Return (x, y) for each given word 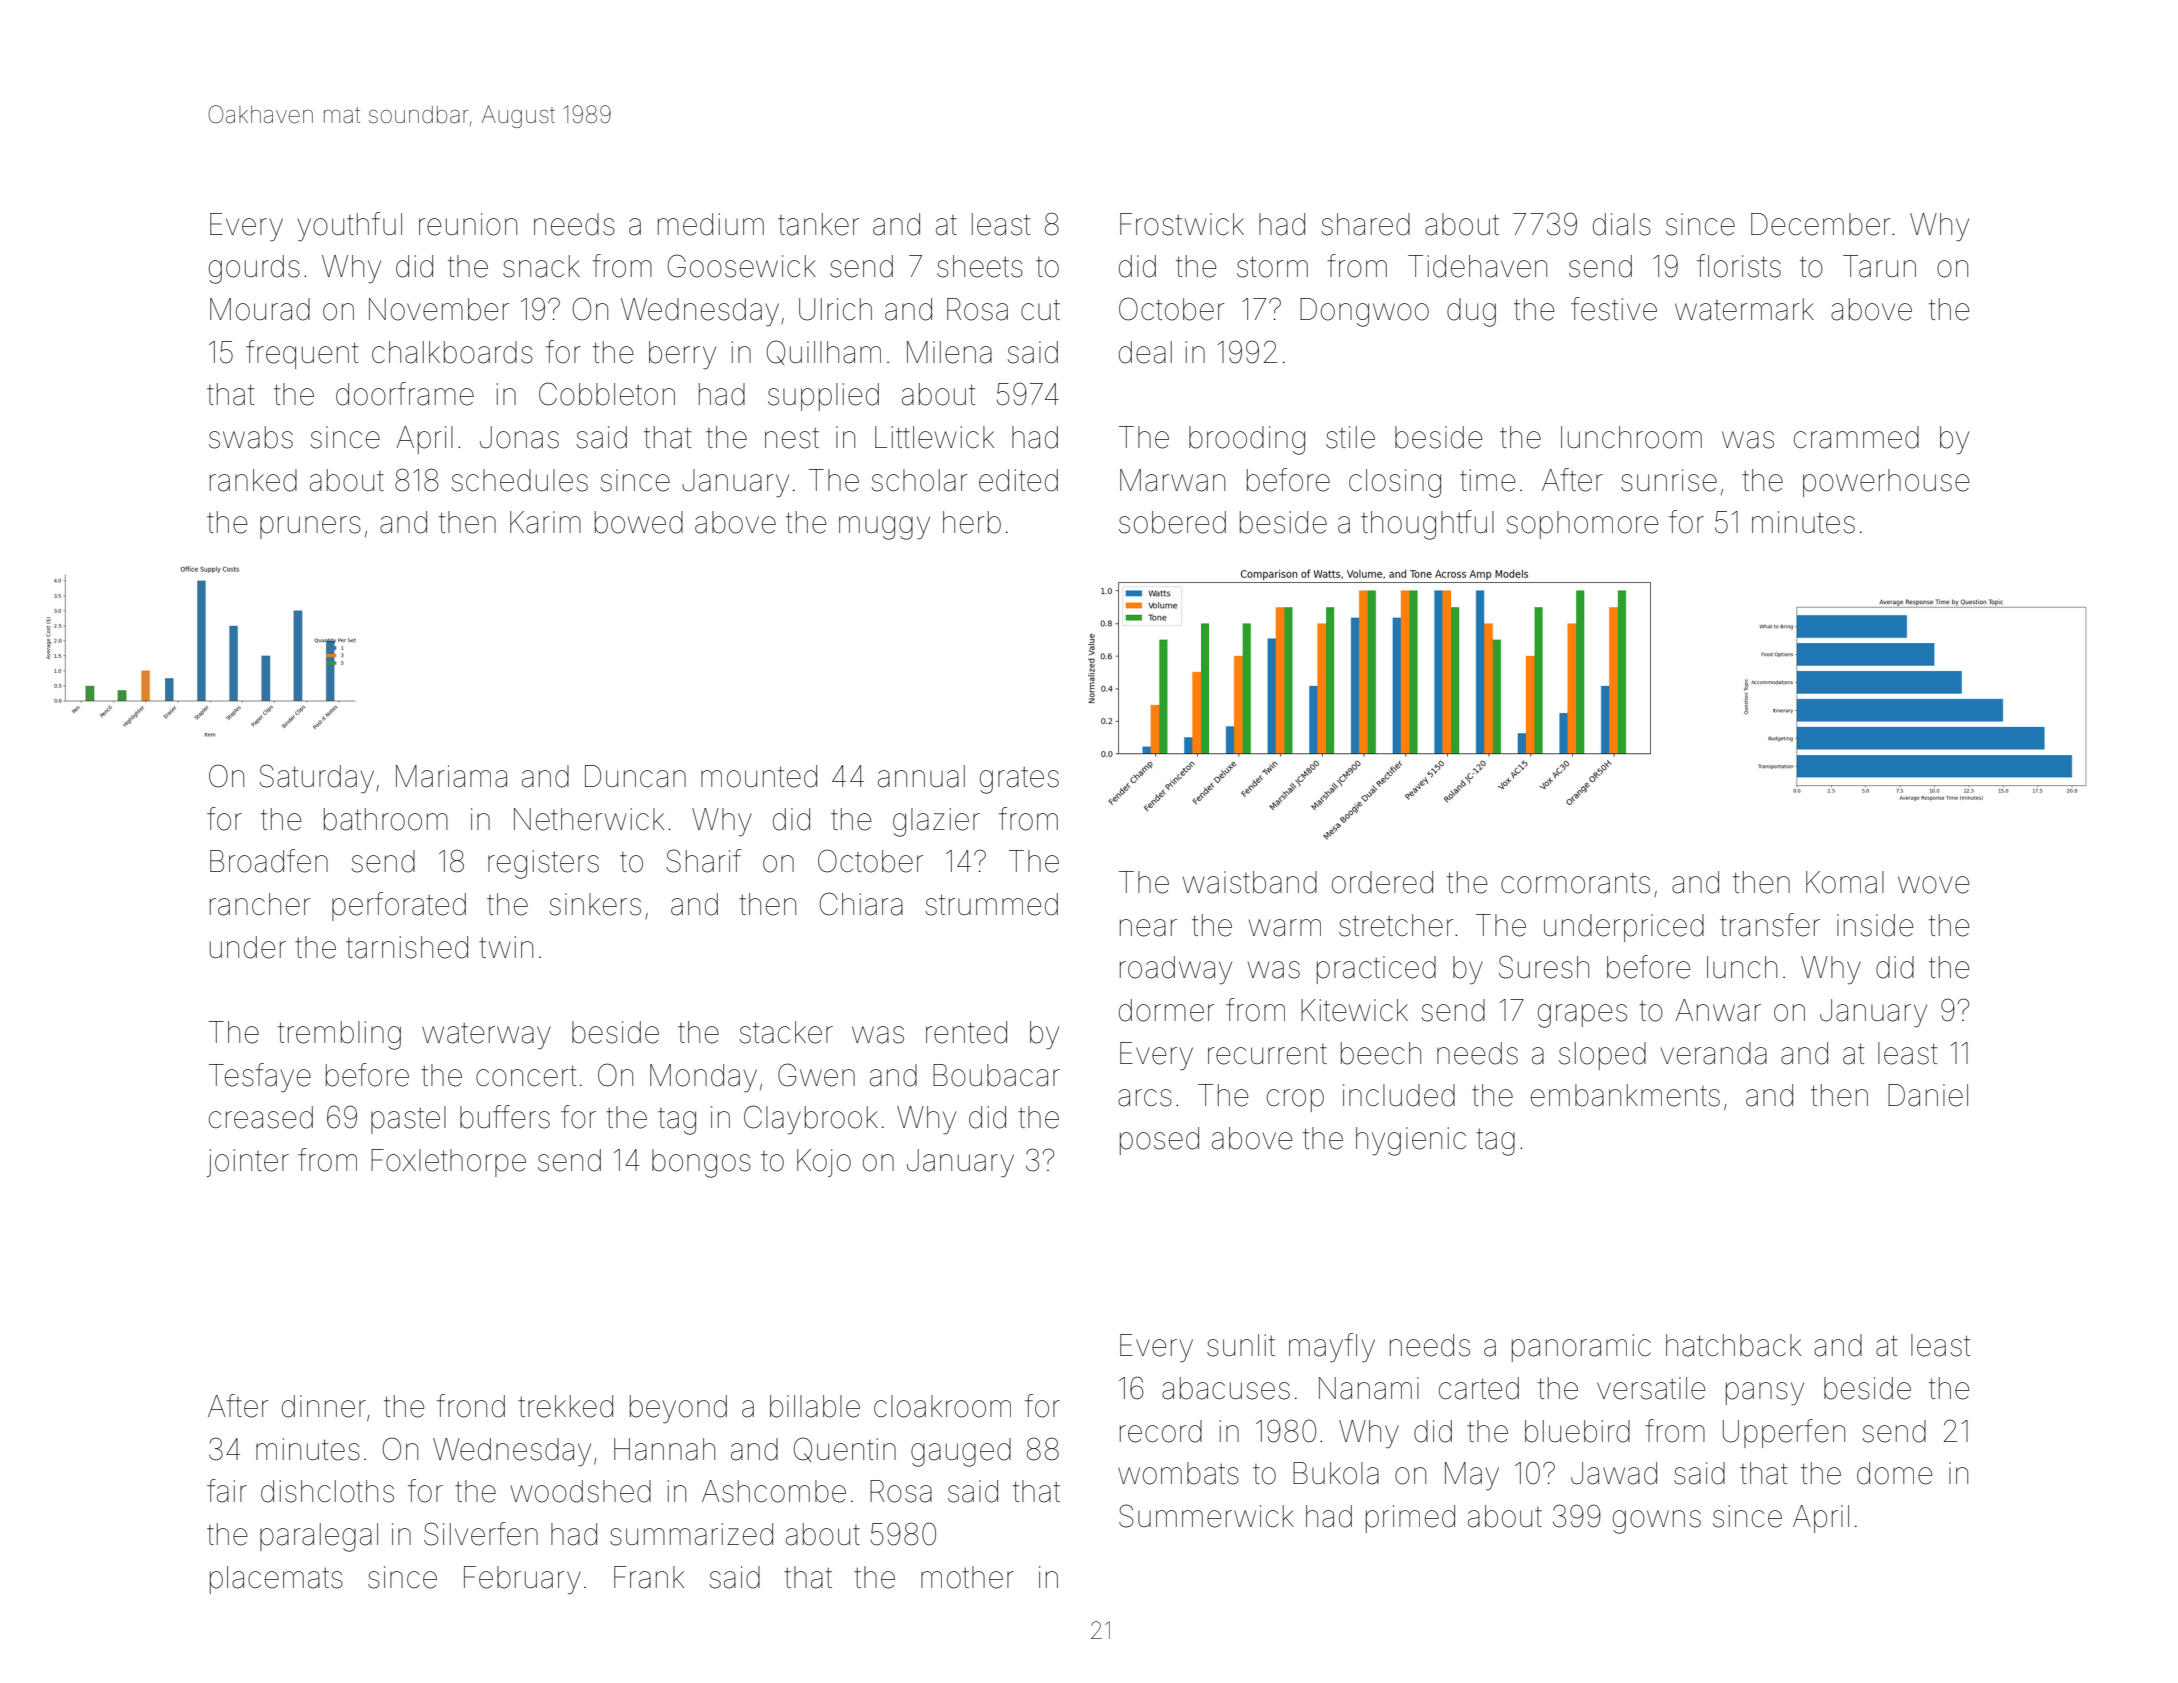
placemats (276, 1580)
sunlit (1241, 1345)
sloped (1602, 1056)
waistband (1250, 882)
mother (967, 1577)
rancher (260, 904)
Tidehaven (1477, 266)
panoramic (1581, 1348)
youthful (350, 227)
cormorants (1575, 883)
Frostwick (1182, 224)
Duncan (635, 776)
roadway (1176, 970)
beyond (678, 1409)
